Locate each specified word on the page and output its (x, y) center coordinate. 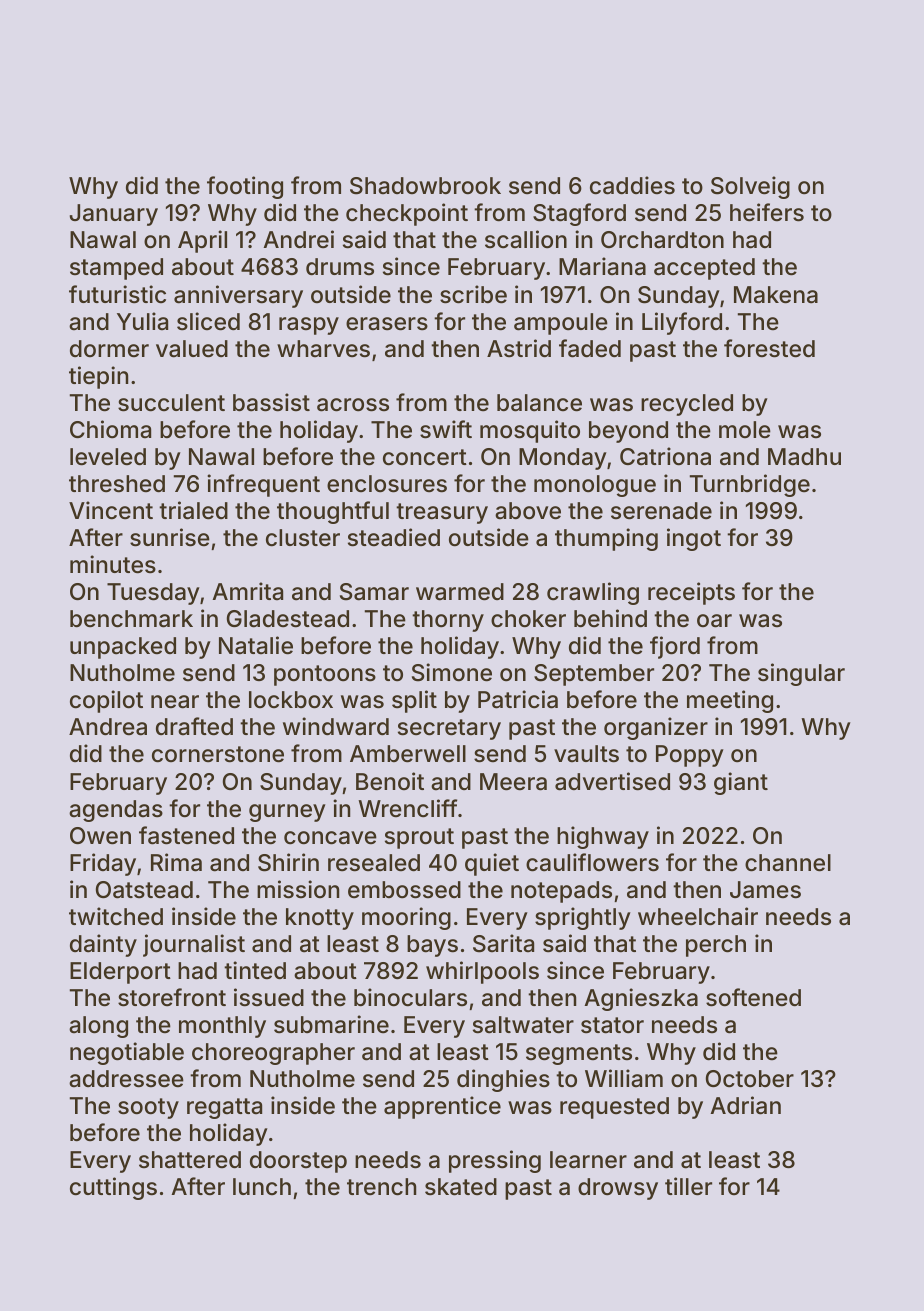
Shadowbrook (425, 186)
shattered (190, 1160)
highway (603, 837)
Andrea (108, 727)
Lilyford (682, 323)
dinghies (503, 1080)
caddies (632, 185)
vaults (586, 754)
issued (269, 997)
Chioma (110, 429)
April (202, 241)
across (353, 405)
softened (753, 997)
